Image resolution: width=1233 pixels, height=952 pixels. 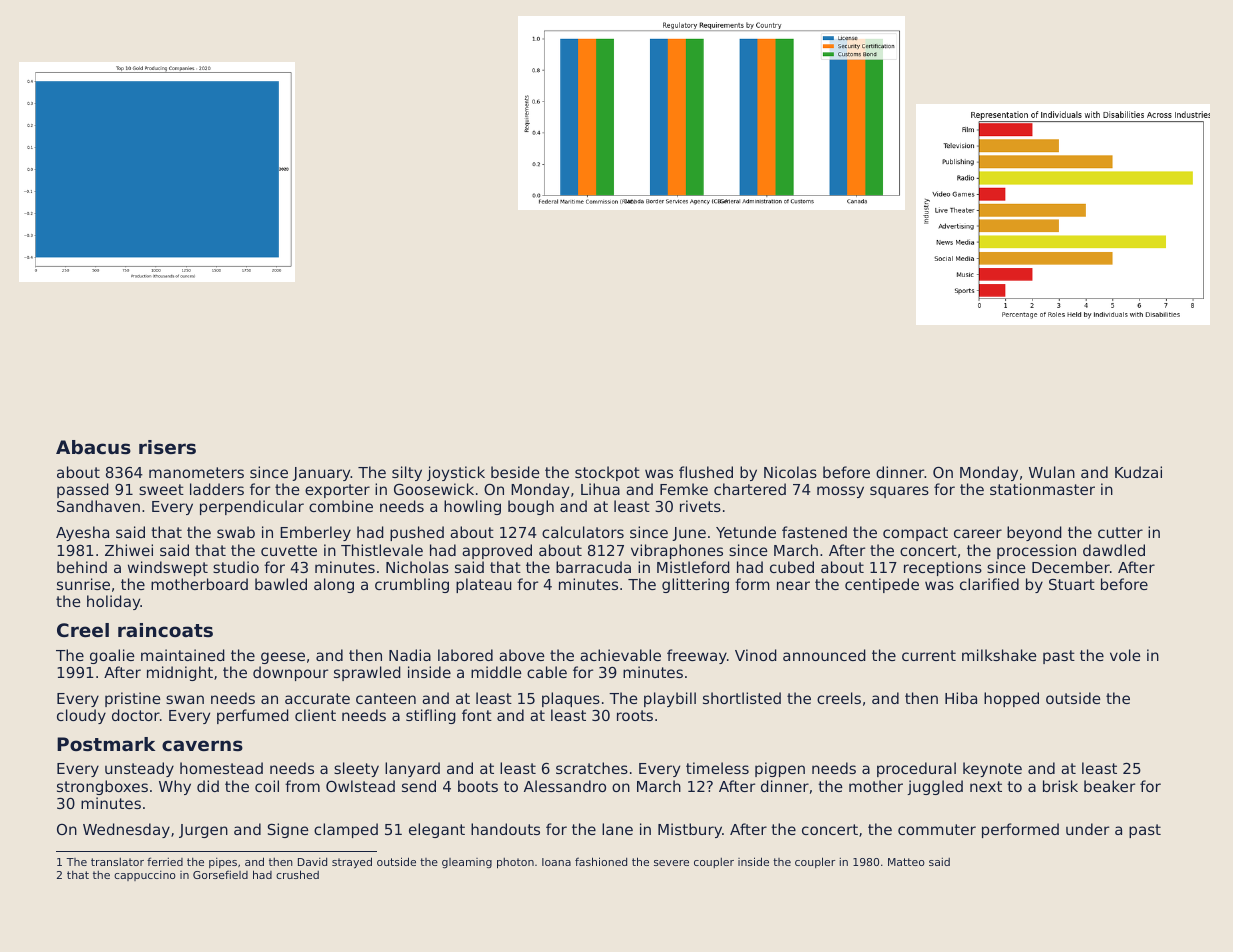 What do you see at coordinates (992, 769) in the screenshot?
I see `keynote` at bounding box center [992, 769].
